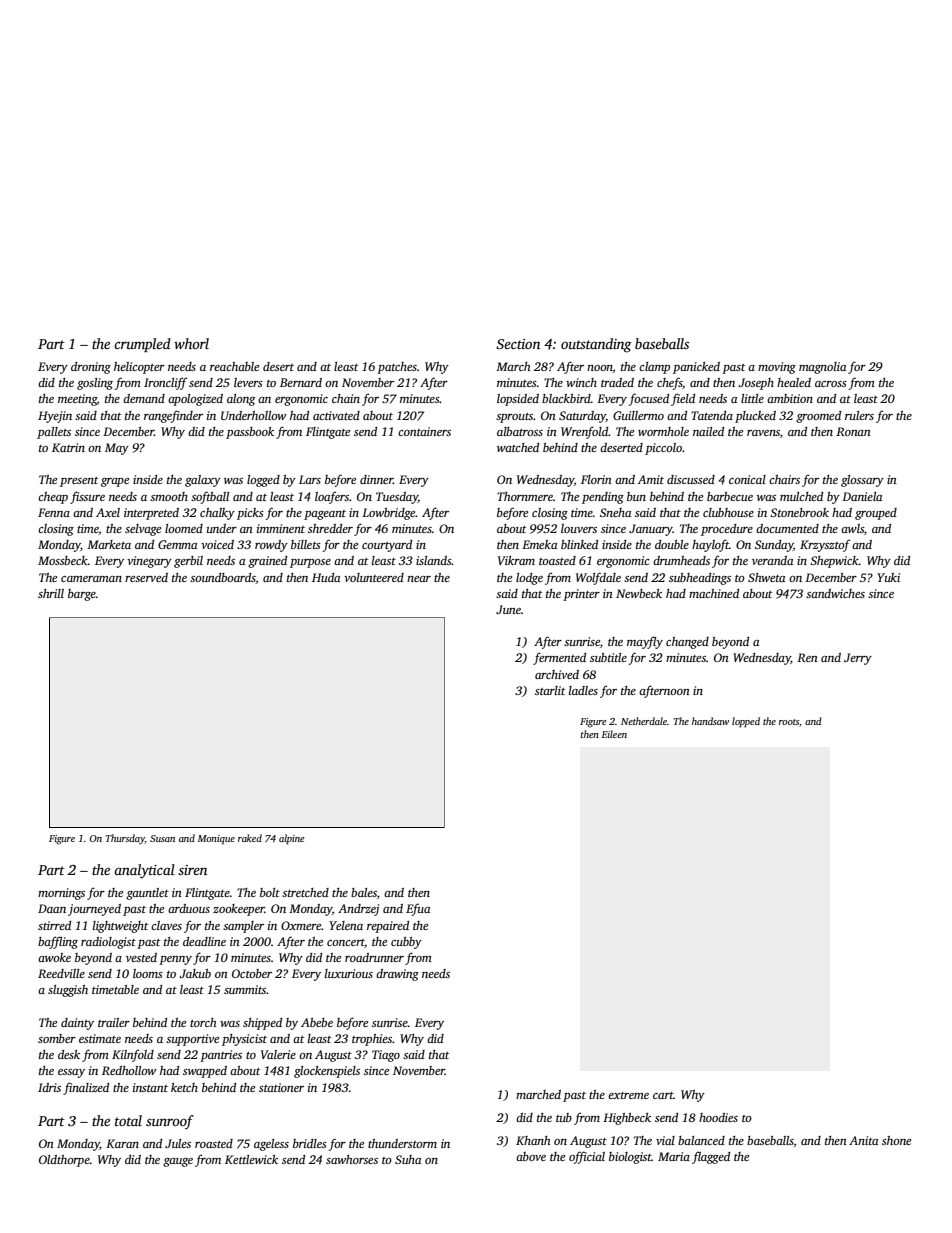 This document has height=1233, width=952. I want to click on roots, so click(789, 722).
